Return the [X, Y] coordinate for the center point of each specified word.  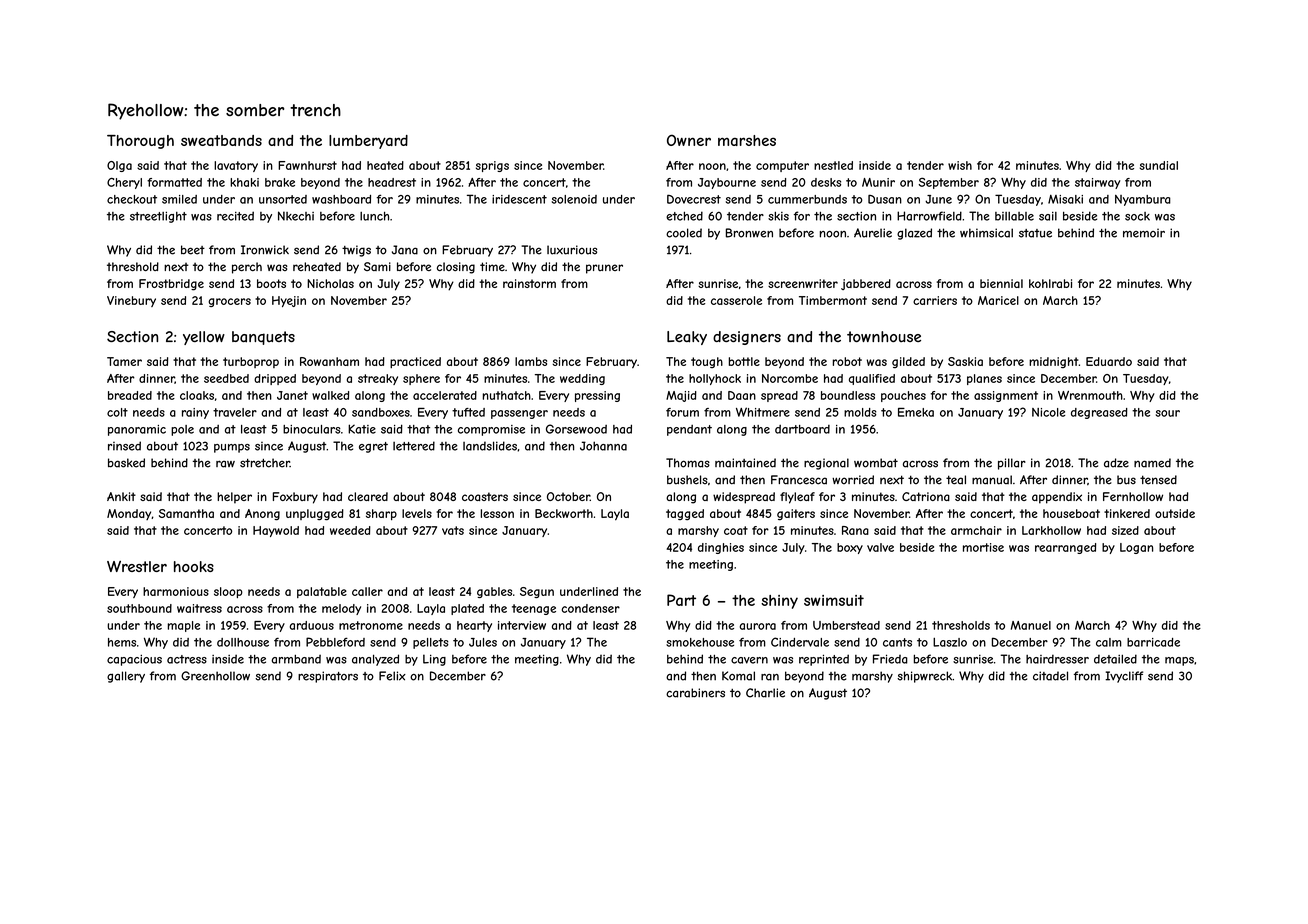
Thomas [688, 463]
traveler [235, 412]
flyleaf [797, 498]
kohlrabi [1050, 283]
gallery [126, 677]
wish [960, 165]
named [1152, 463]
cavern [749, 660]
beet [193, 250]
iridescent [519, 199]
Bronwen [749, 233]
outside [1175, 513]
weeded [350, 530]
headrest [392, 182]
